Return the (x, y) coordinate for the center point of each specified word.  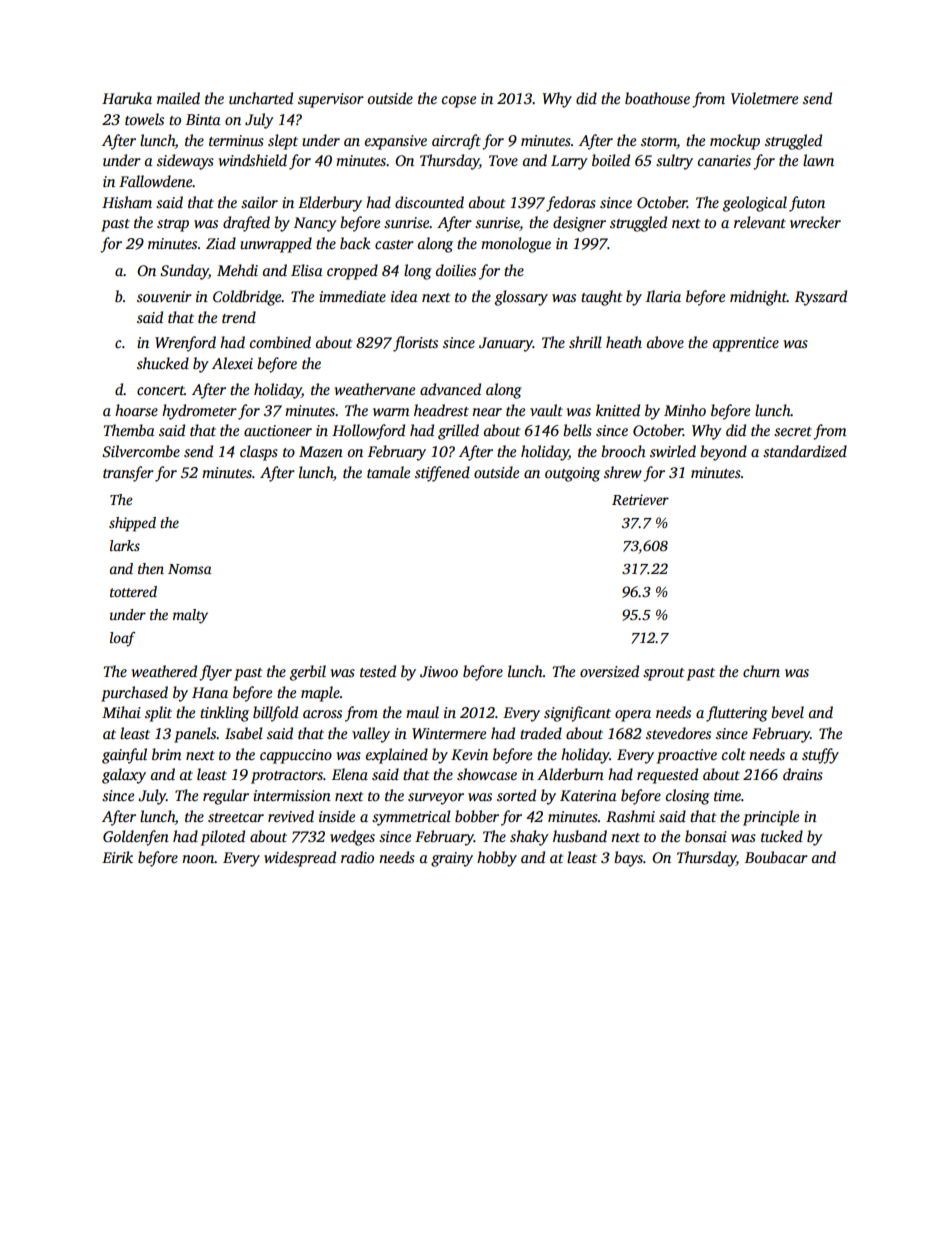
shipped (132, 524)
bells (577, 430)
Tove (503, 160)
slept (283, 142)
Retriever (640, 499)
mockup (735, 142)
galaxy (124, 776)
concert (161, 390)
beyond (723, 453)
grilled (458, 432)
